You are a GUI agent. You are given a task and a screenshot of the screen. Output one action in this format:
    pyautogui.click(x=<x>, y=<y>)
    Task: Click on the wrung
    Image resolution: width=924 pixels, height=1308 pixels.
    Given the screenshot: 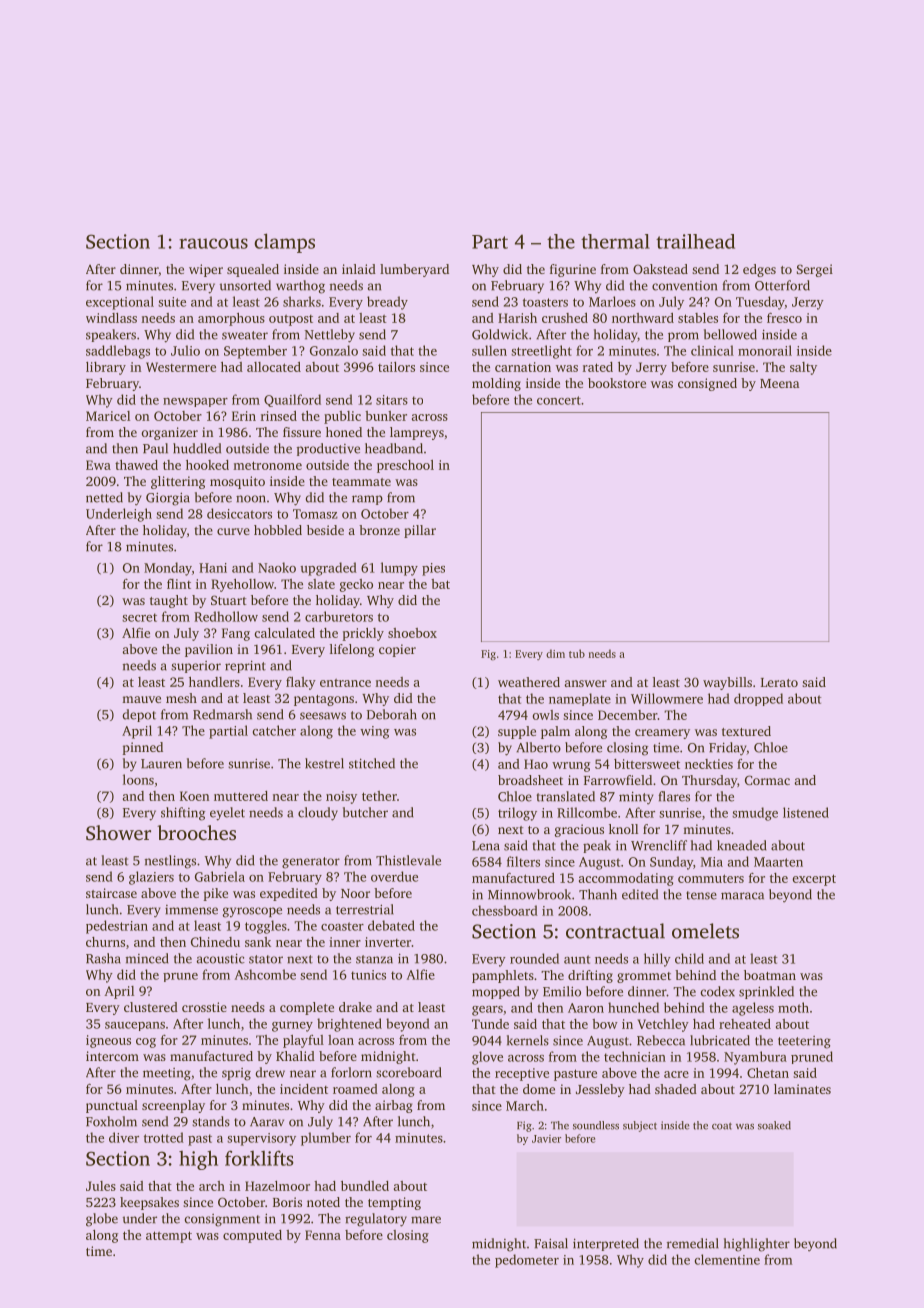 What is the action you would take?
    pyautogui.click(x=571, y=767)
